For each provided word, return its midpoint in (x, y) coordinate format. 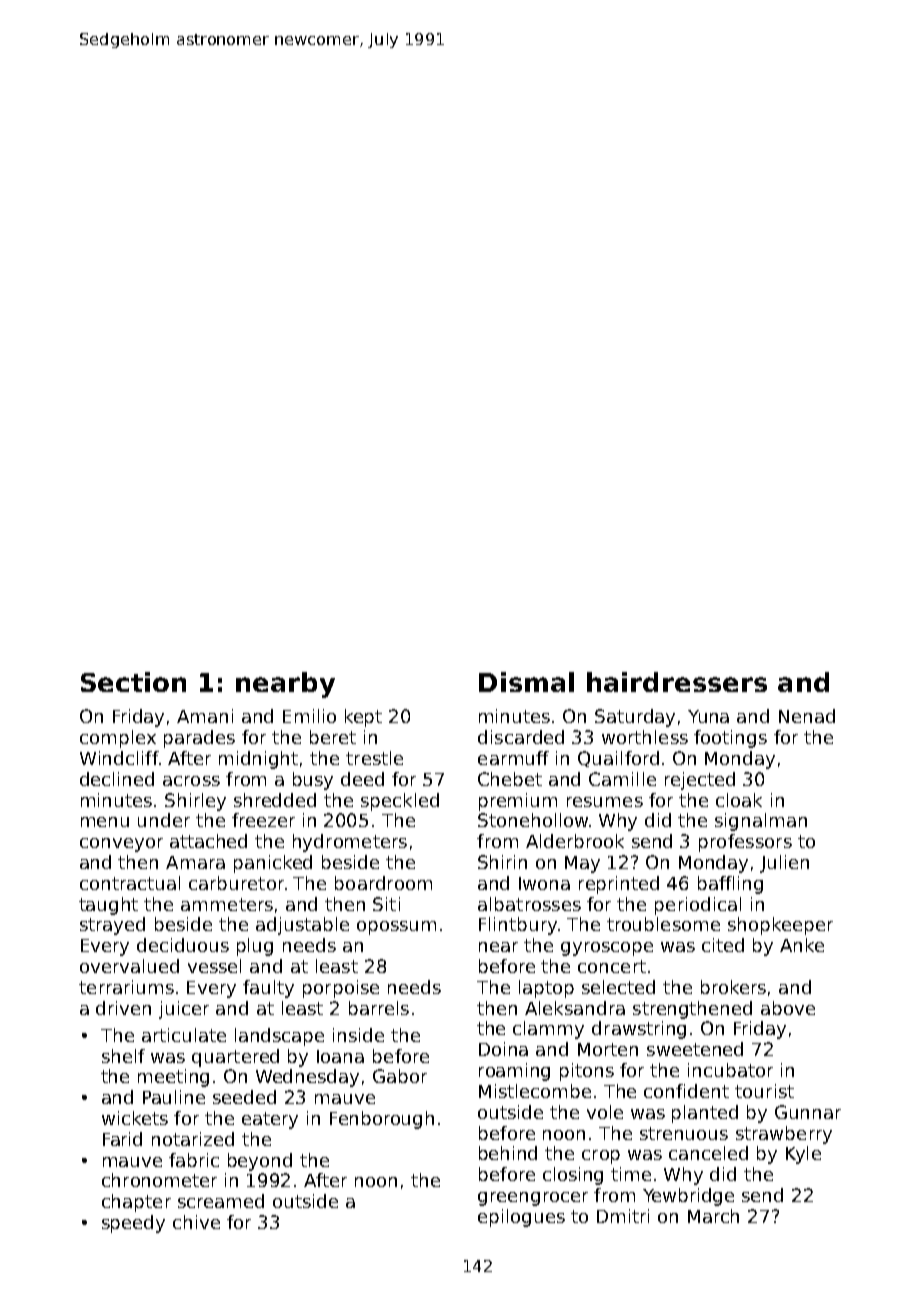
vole (605, 1112)
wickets (135, 1118)
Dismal (526, 682)
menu (105, 822)
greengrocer (533, 1199)
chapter (136, 1203)
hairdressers (677, 682)
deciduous (183, 945)
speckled (400, 802)
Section (133, 682)
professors (745, 843)
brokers (733, 987)
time (631, 1174)
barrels (379, 1008)
